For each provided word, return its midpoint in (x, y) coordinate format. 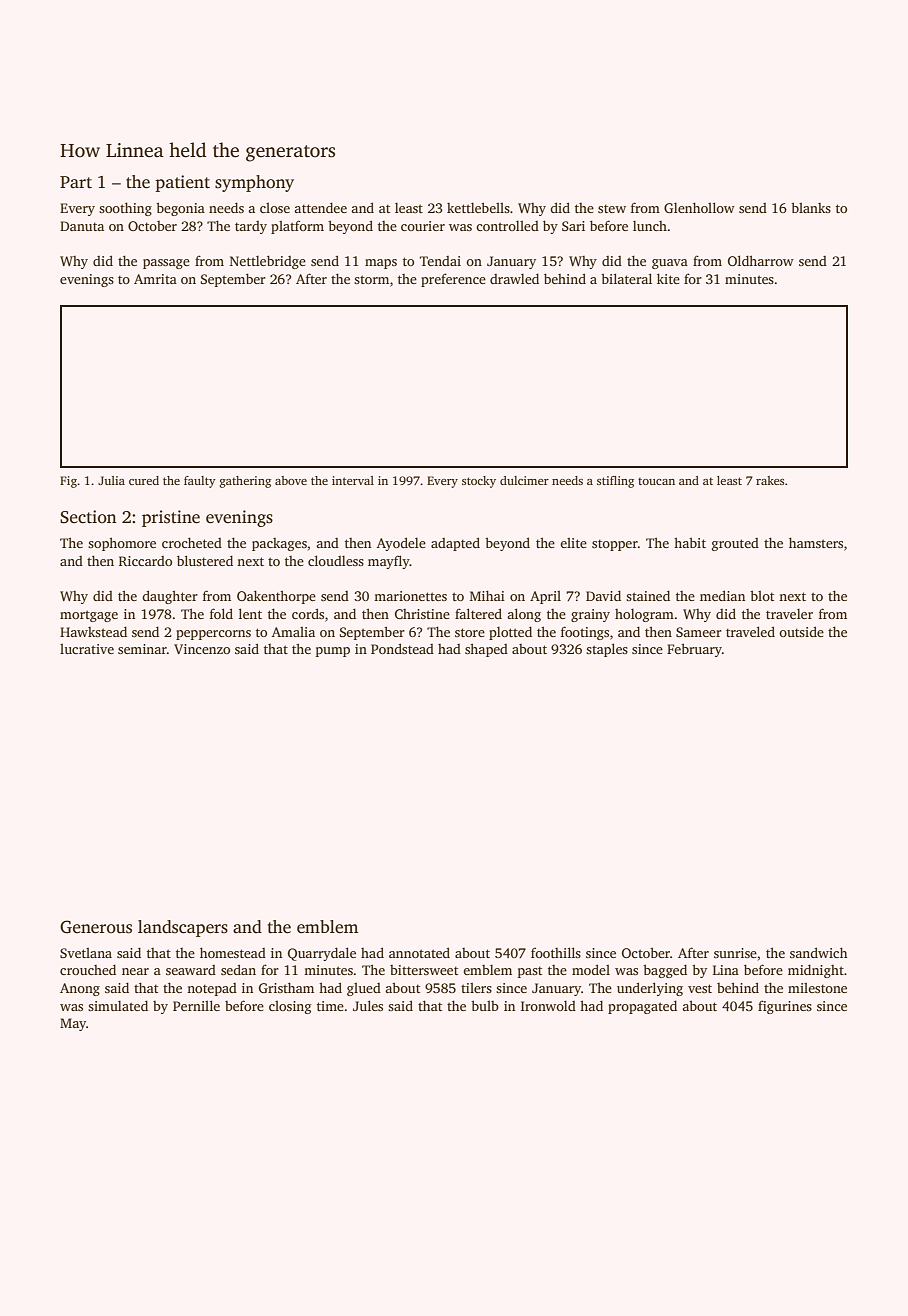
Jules (368, 1005)
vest (700, 988)
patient (182, 183)
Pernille (196, 1005)
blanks (811, 207)
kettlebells (478, 207)
